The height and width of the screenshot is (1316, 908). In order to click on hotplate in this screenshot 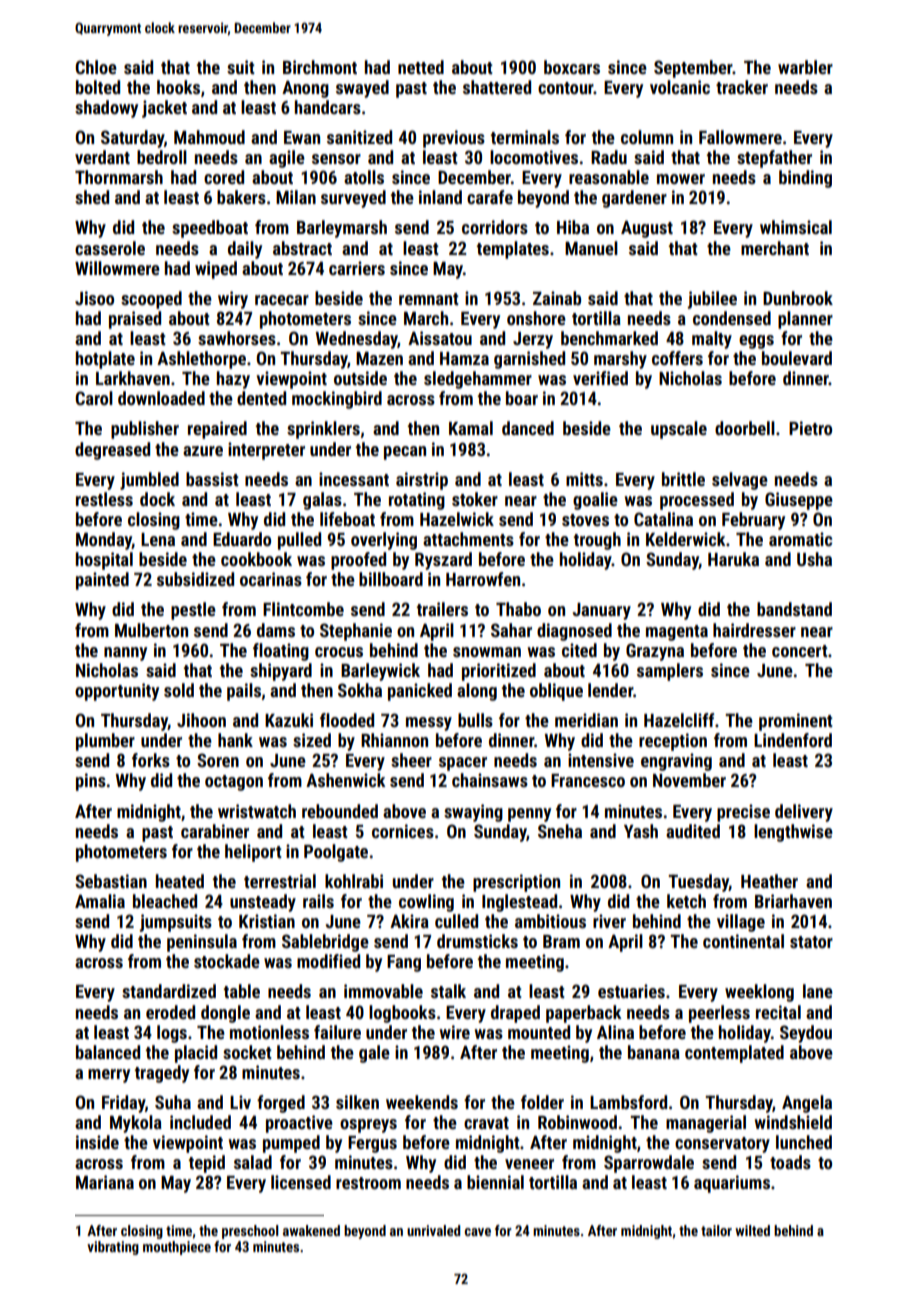, I will do `click(105, 360)`.
